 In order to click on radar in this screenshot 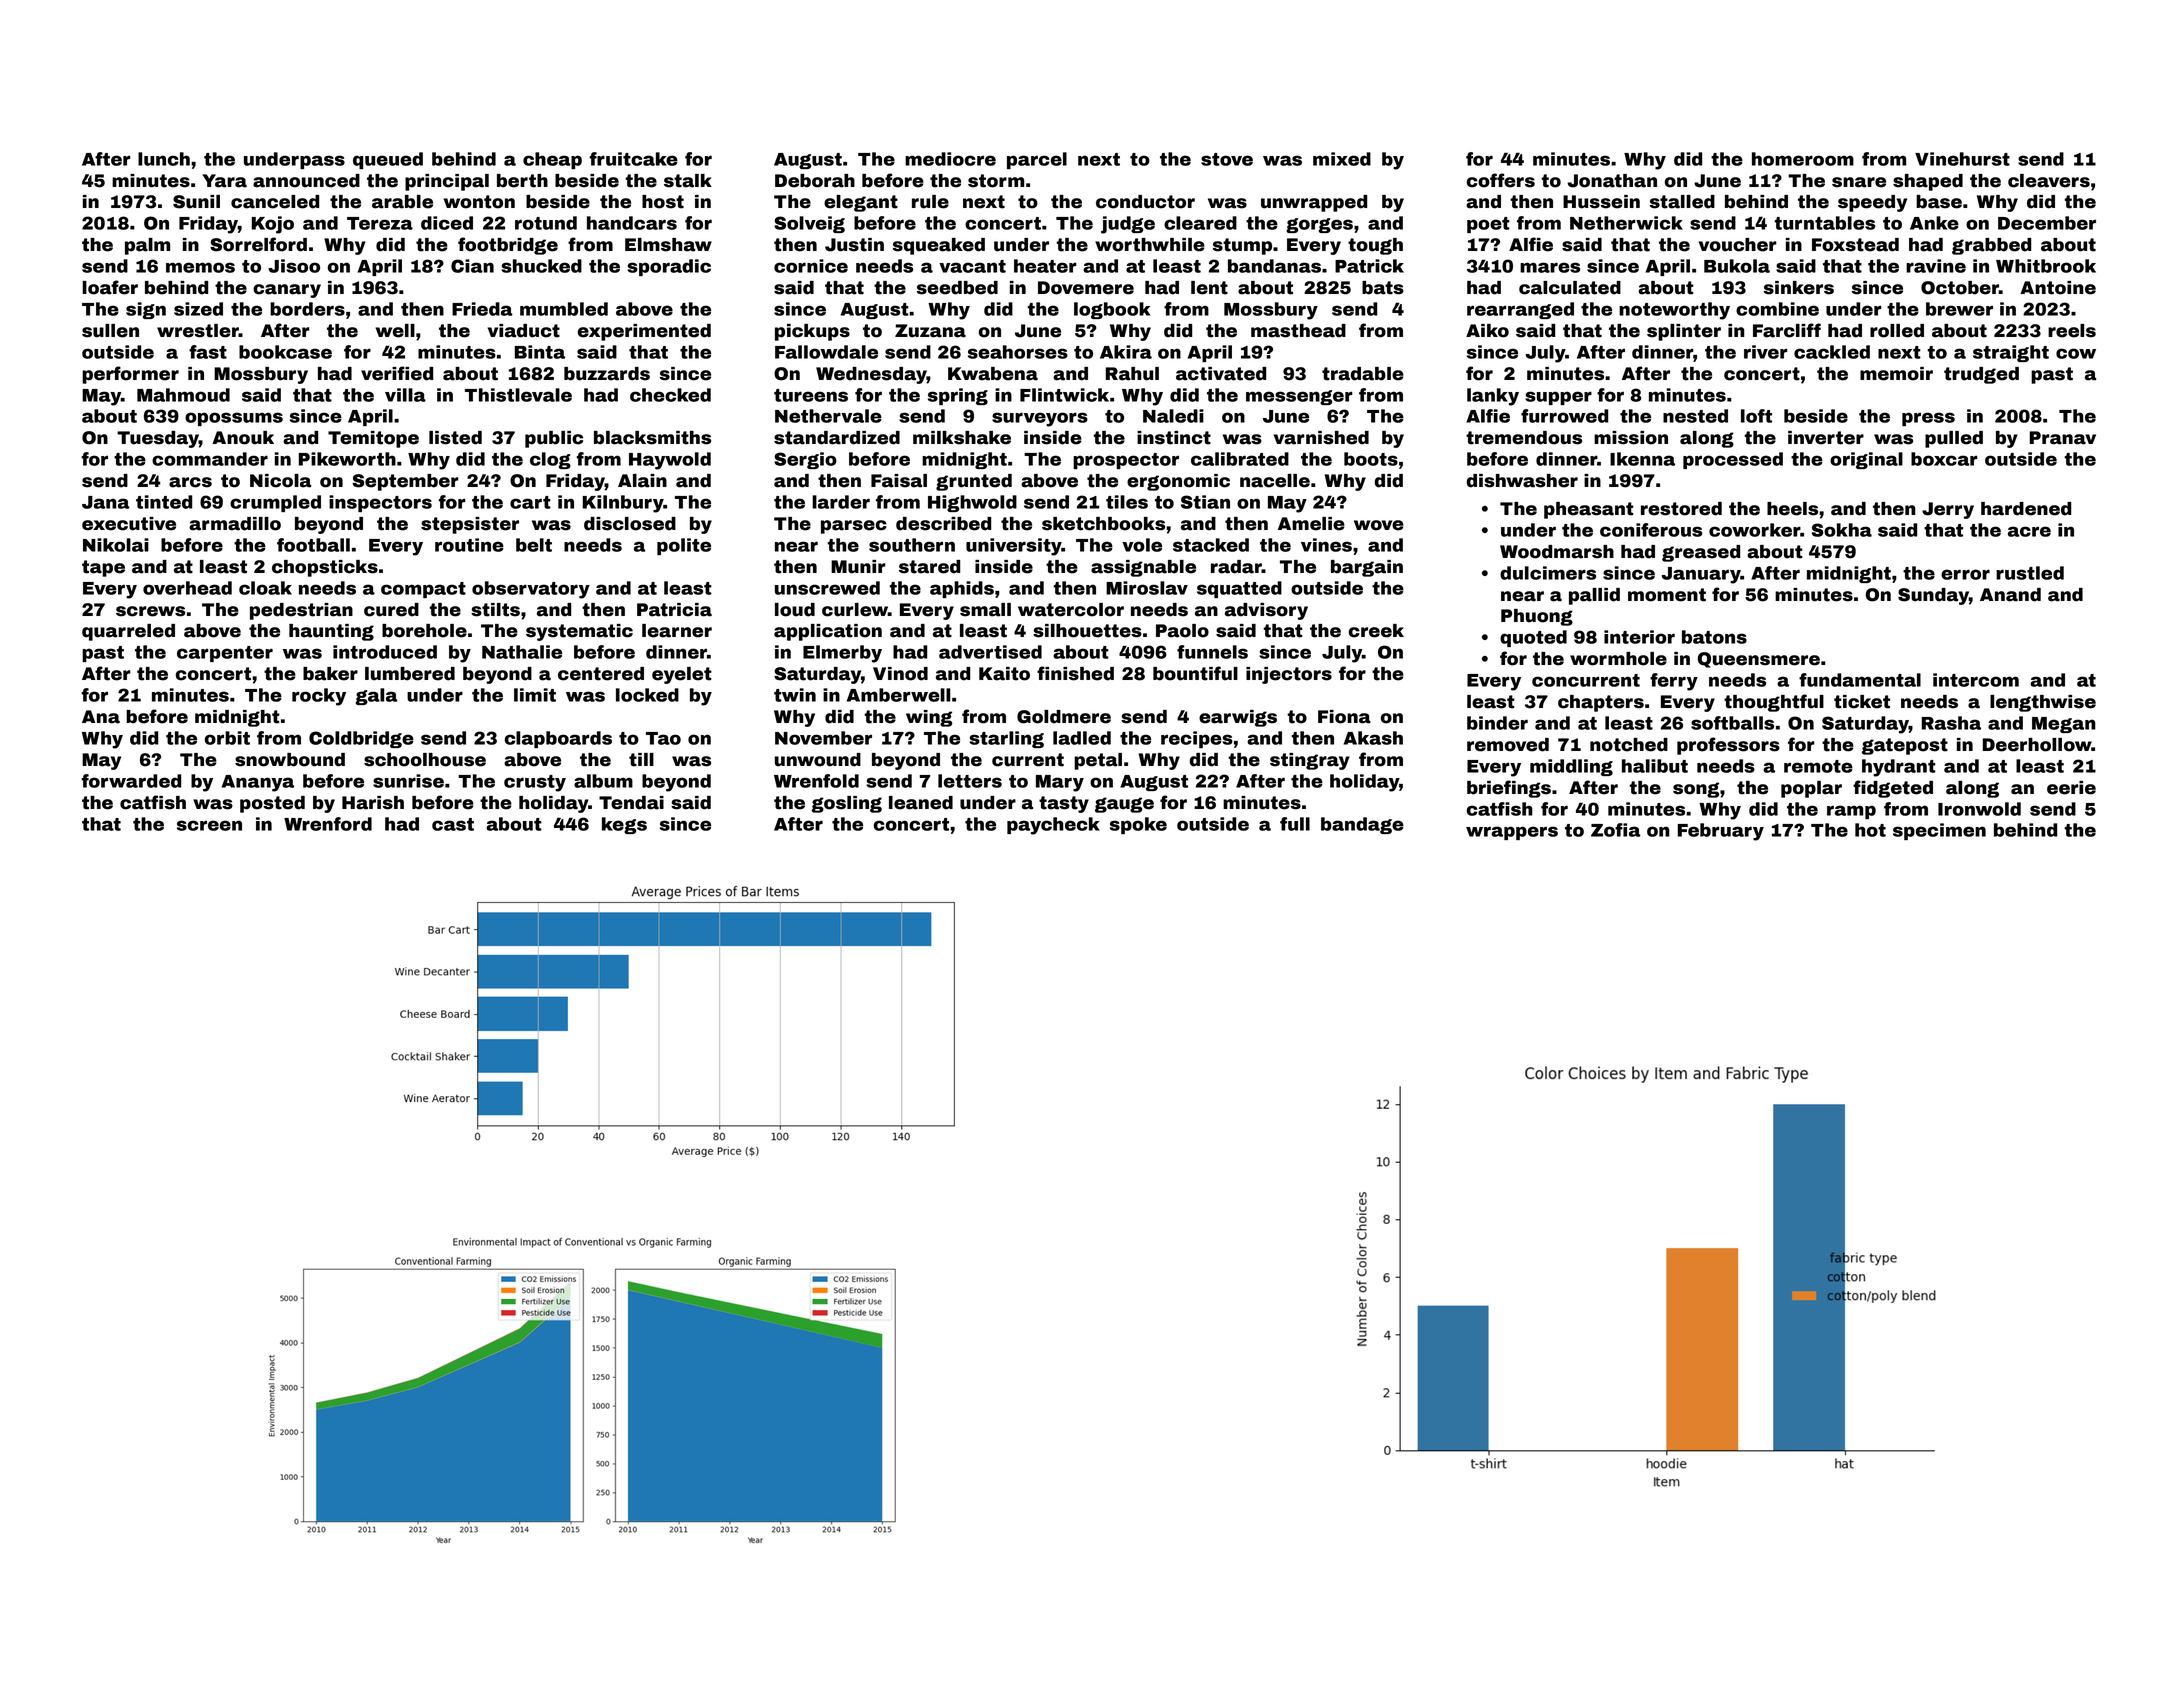, I will do `click(1236, 567)`.
